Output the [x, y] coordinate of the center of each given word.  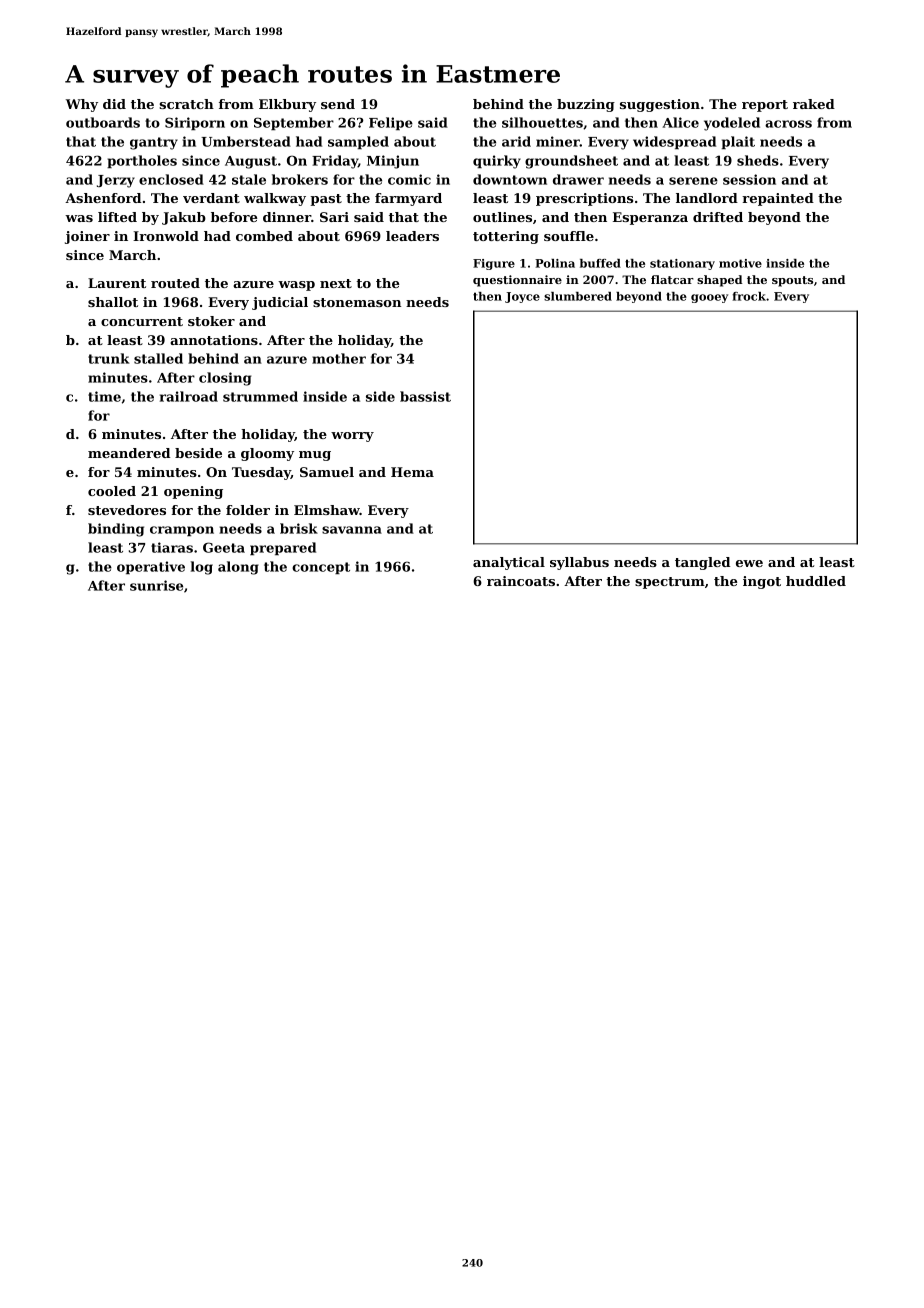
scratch [186, 104]
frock [749, 296]
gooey [709, 298]
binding [116, 530]
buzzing [586, 105]
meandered [129, 453]
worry [352, 437]
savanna [352, 530]
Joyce [522, 297]
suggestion [660, 105]
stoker [211, 321]
